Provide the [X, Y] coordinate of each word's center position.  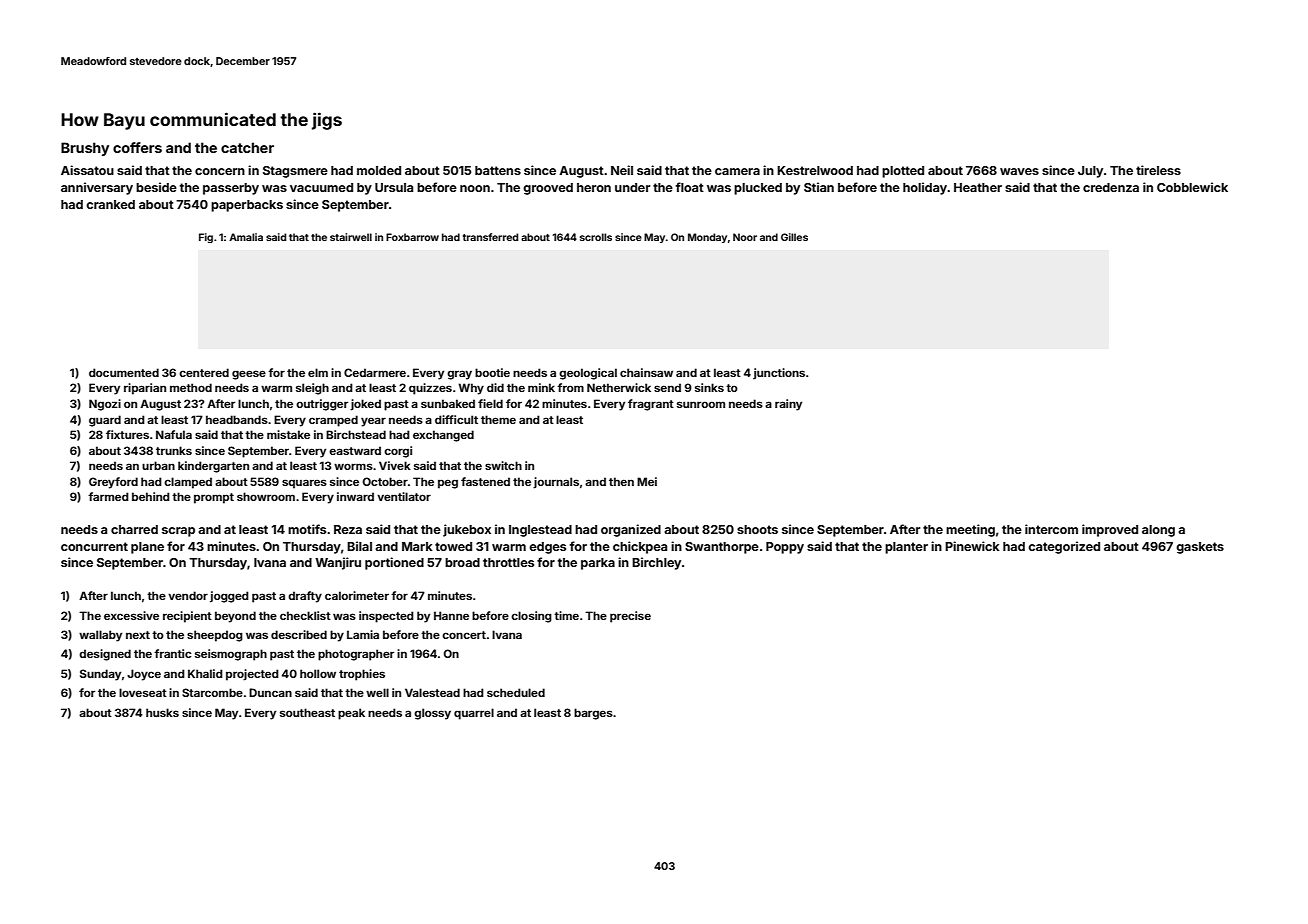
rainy [788, 405]
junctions [779, 374]
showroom [266, 496]
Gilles [794, 237]
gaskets [1200, 548]
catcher [247, 147]
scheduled [516, 692]
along [1158, 531]
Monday [707, 238]
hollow [318, 673]
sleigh [312, 389]
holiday [925, 188]
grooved [548, 189]
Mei [647, 481]
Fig [206, 238]
